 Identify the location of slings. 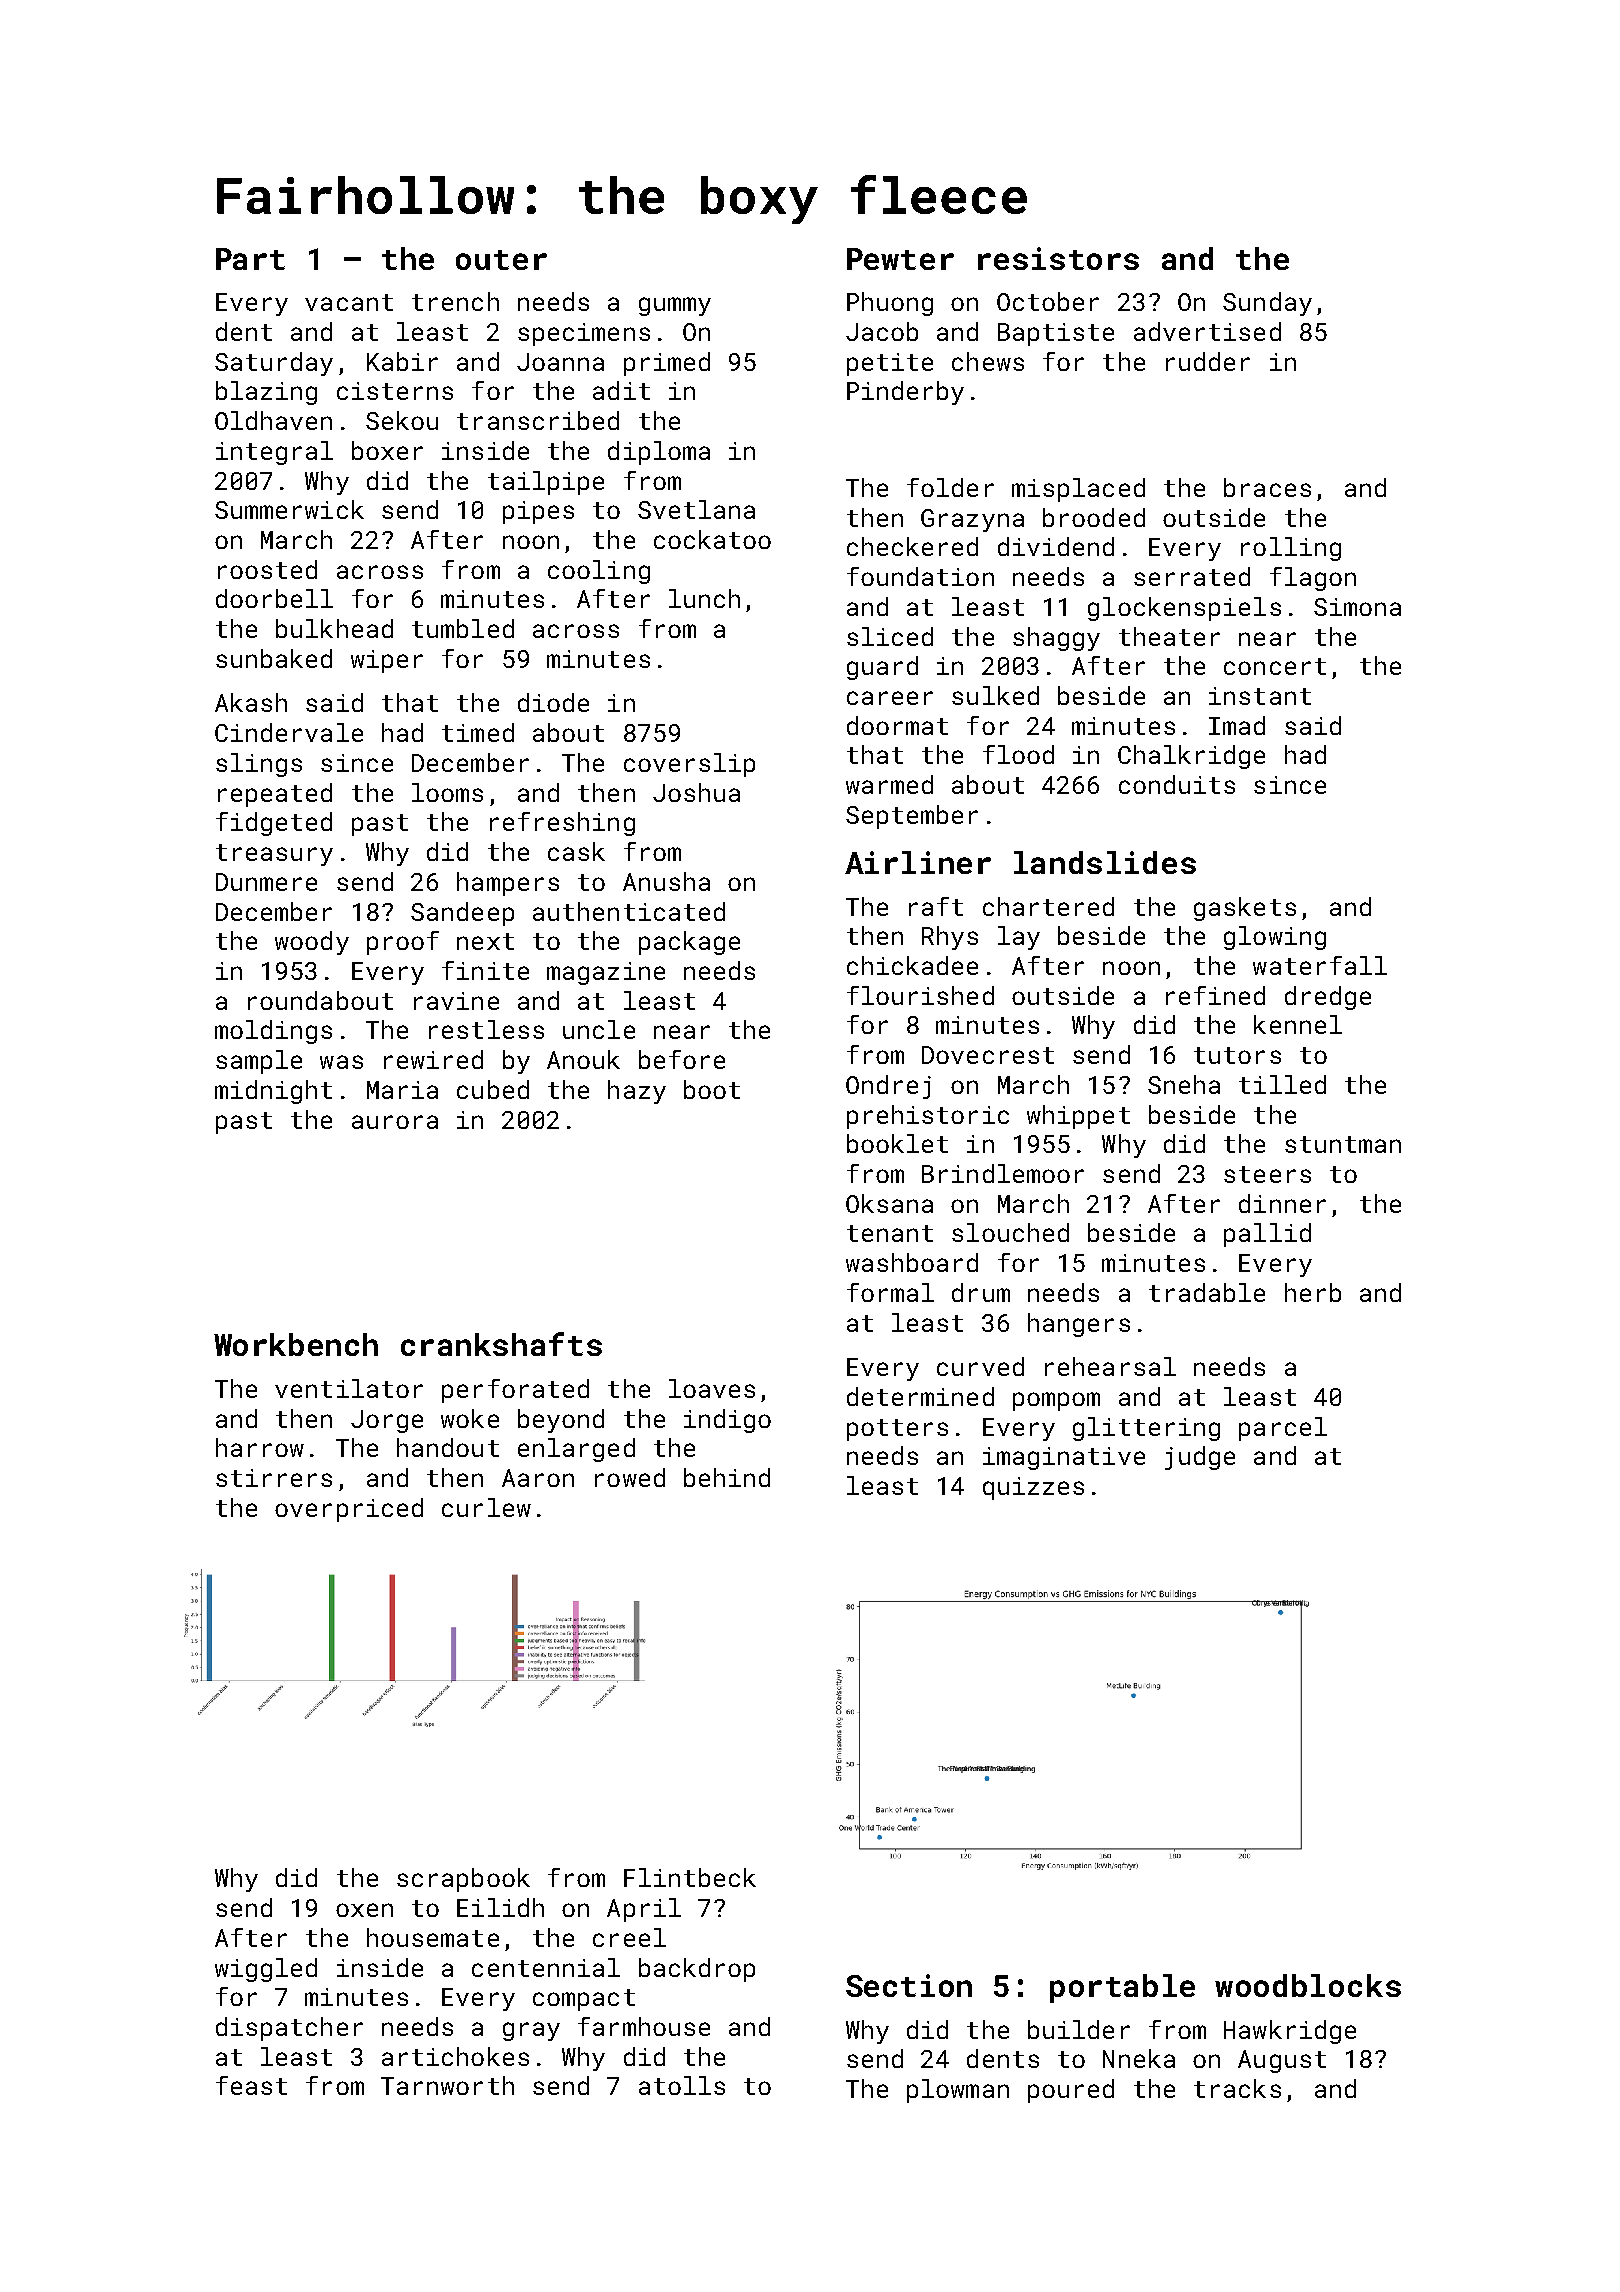
(259, 765).
